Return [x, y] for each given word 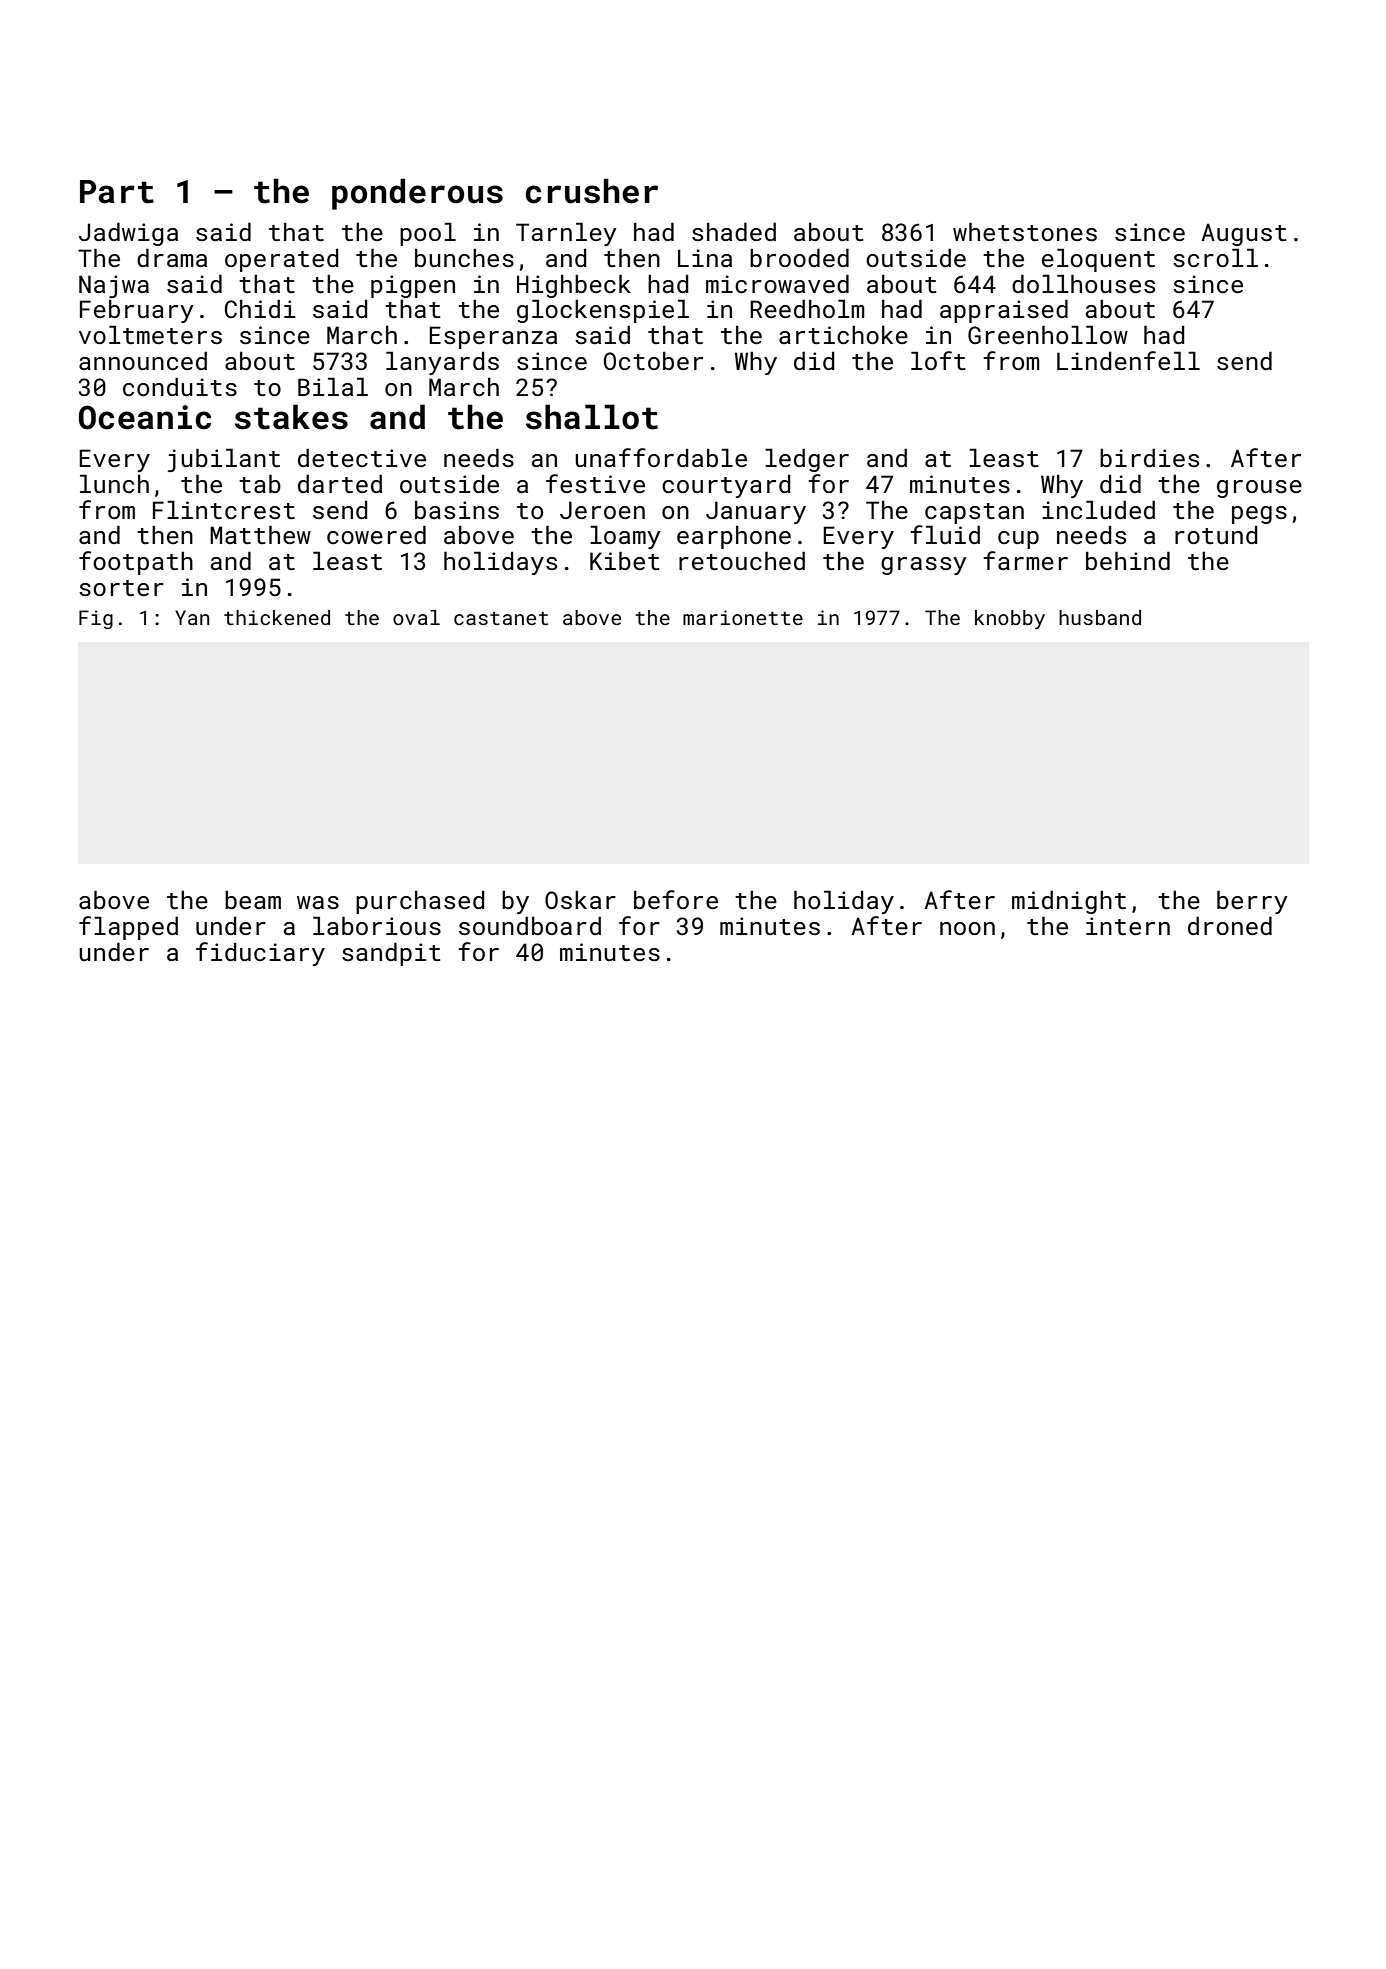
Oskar [580, 899]
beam [253, 899]
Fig [96, 619]
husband [1100, 617]
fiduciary [260, 954]
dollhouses [1083, 283]
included [1098, 509]
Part [117, 192]
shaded [734, 231]
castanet [501, 618]
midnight [1069, 902]
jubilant [224, 460]
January [756, 512]
